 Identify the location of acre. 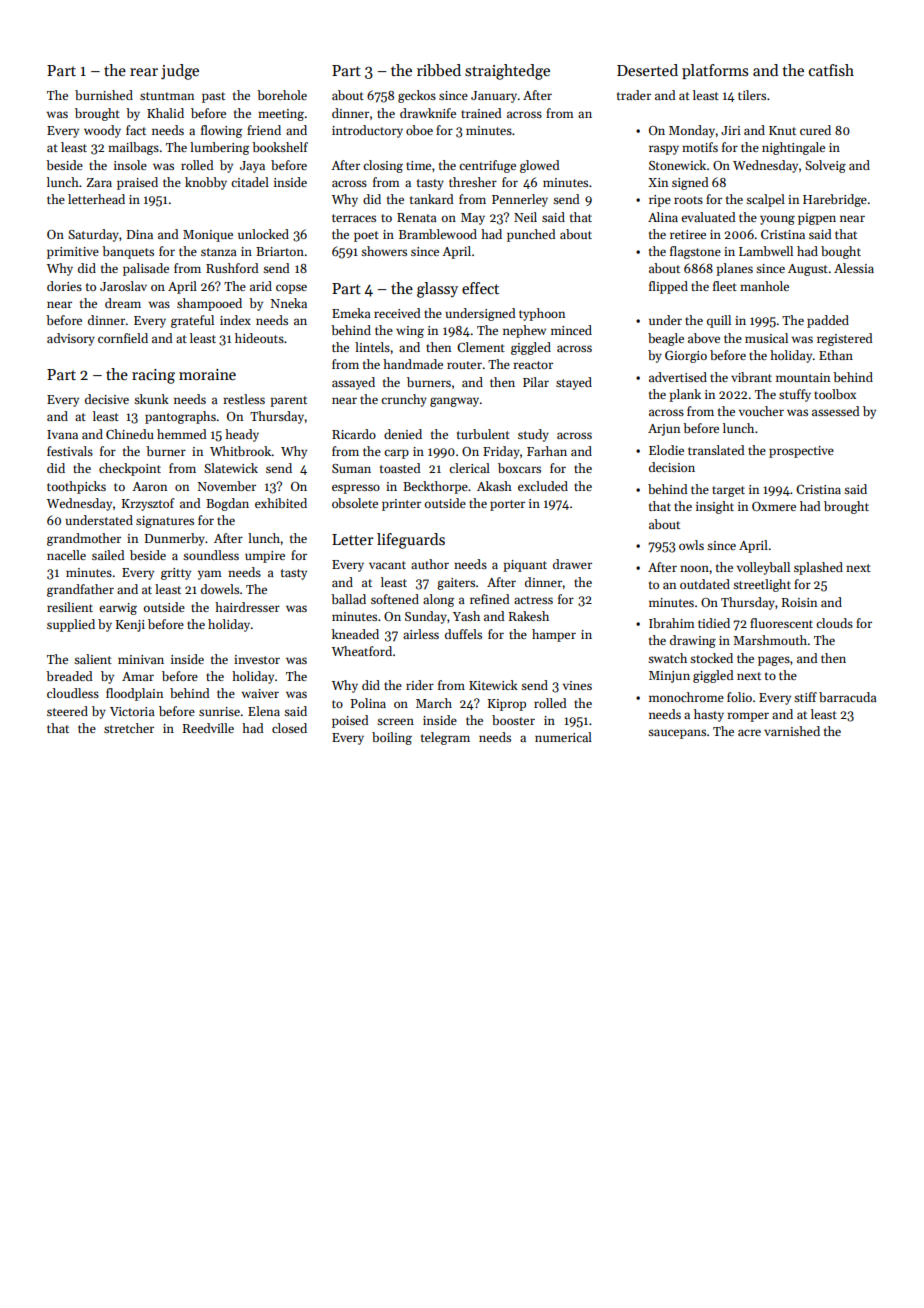
(749, 732).
